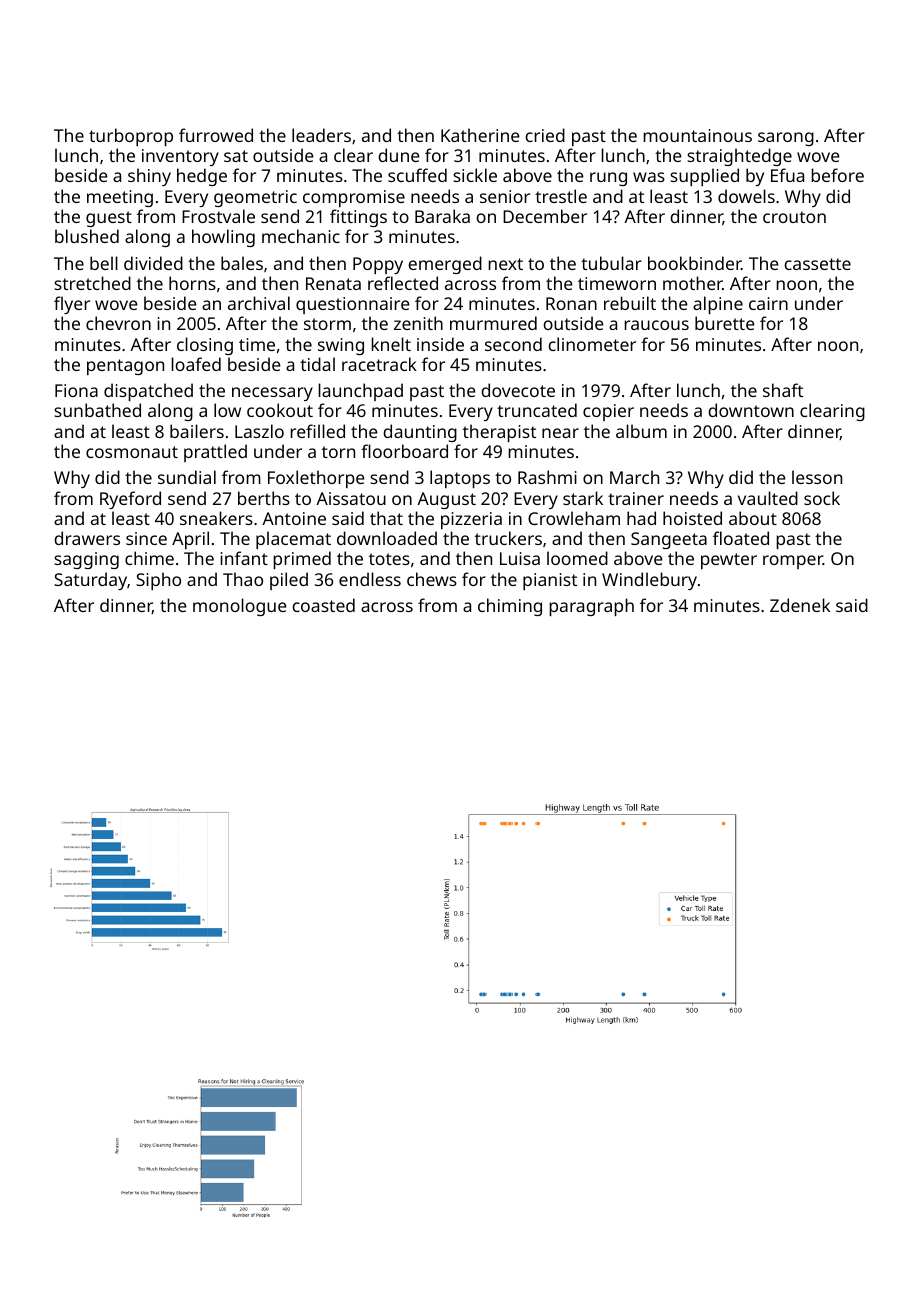  I want to click on Frostvale, so click(218, 216).
